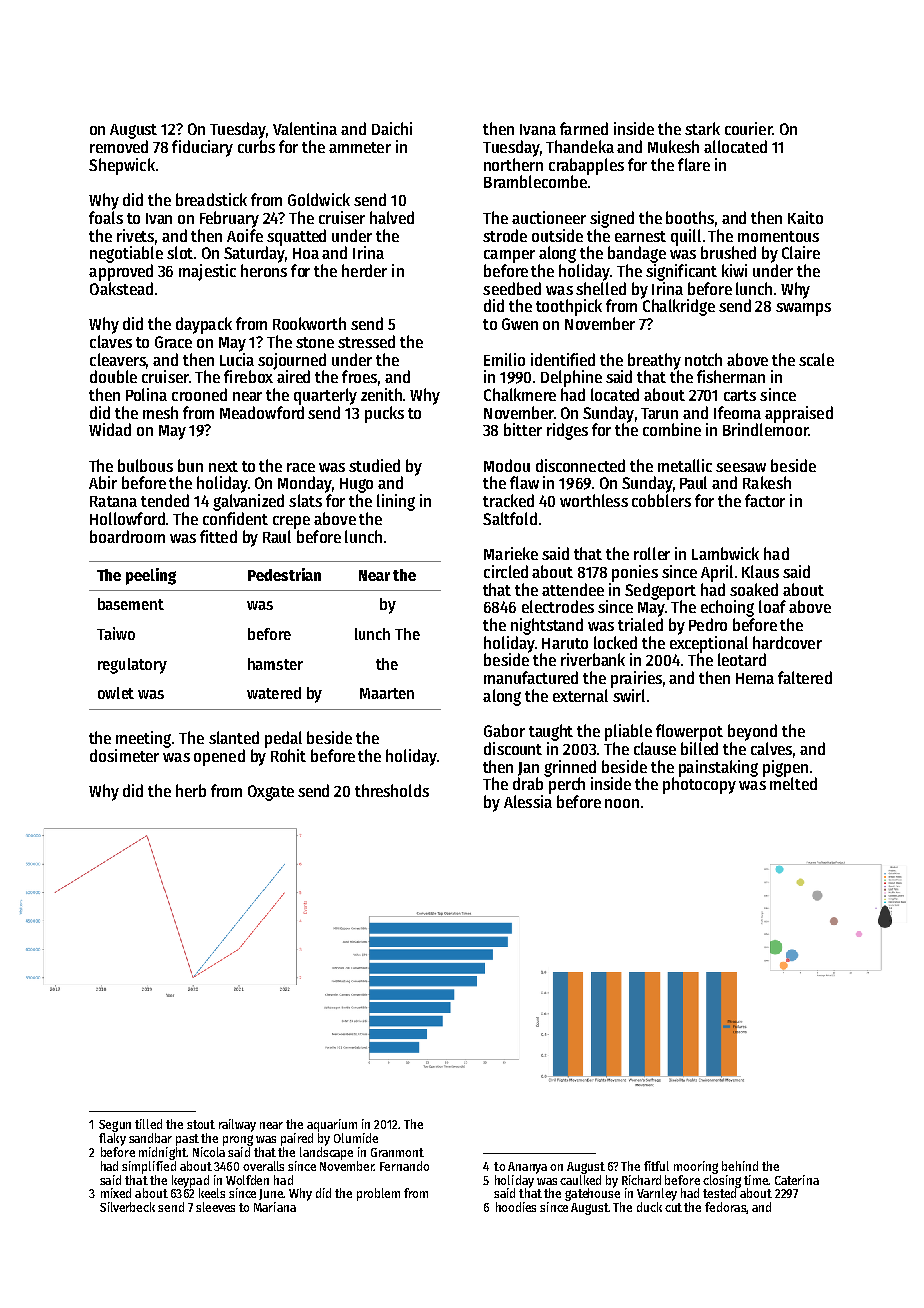  What do you see at coordinates (636, 679) in the image?
I see `prairies` at bounding box center [636, 679].
